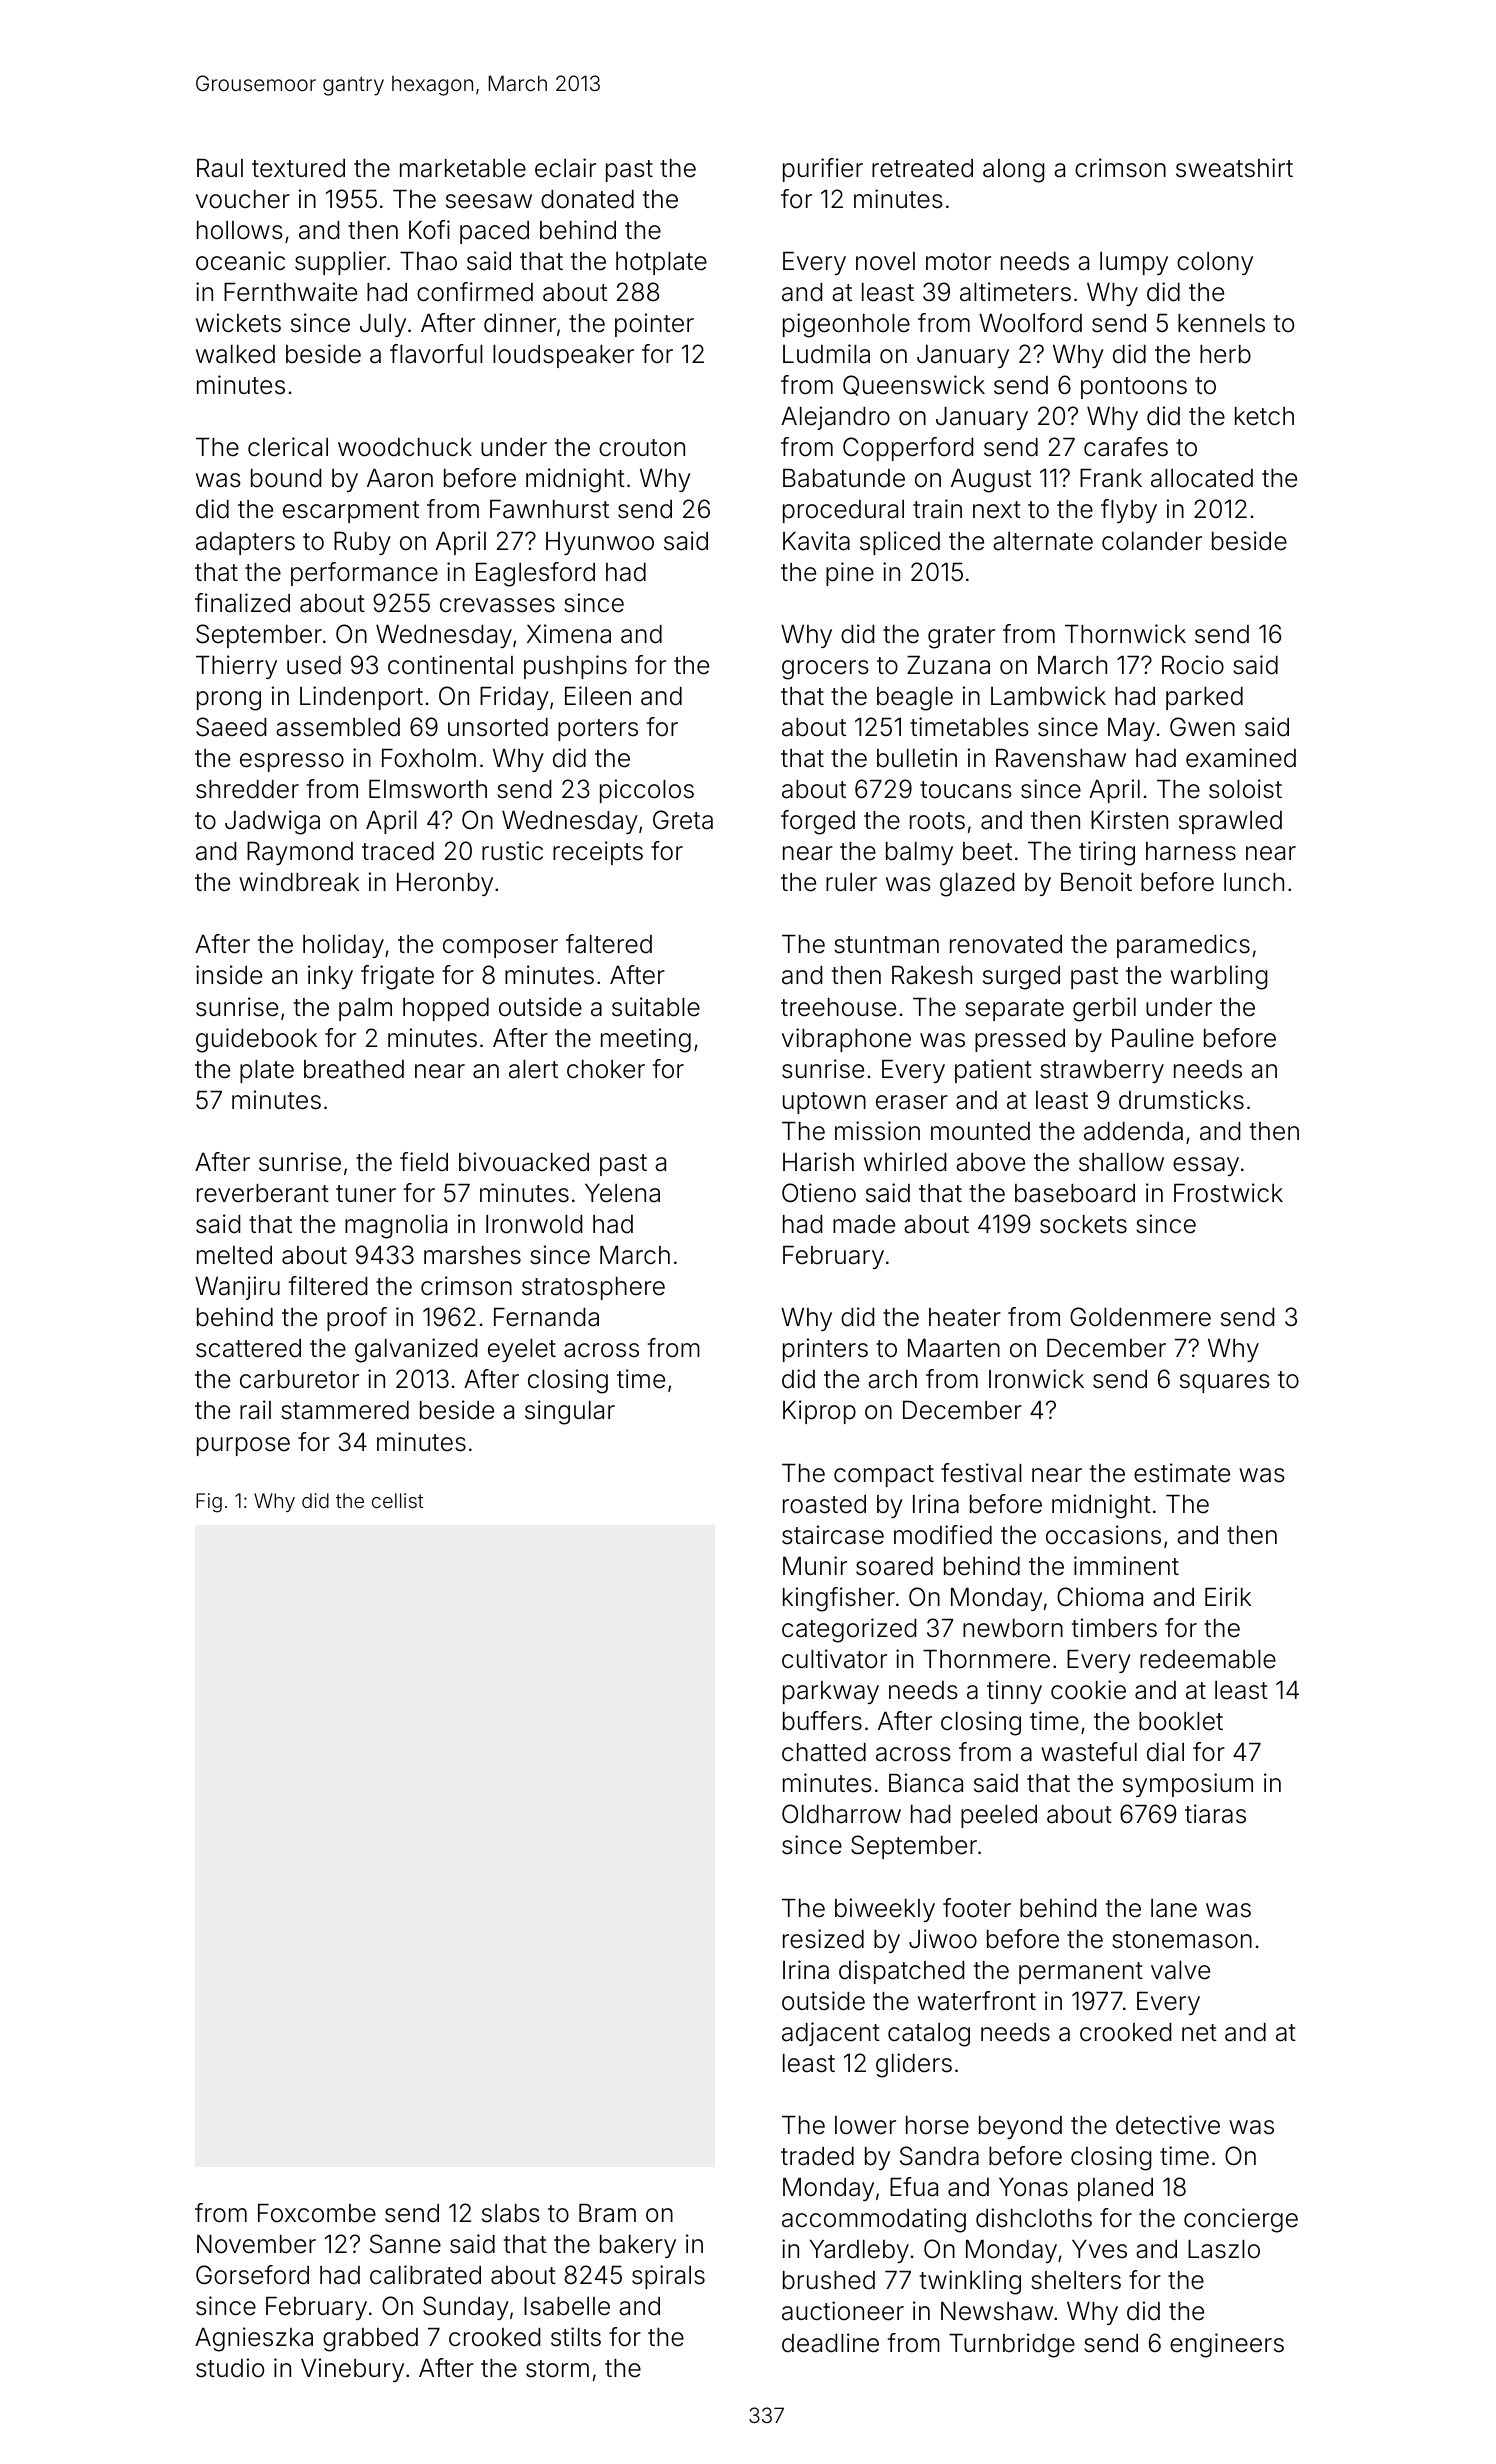 The width and height of the screenshot is (1496, 2464). Describe the element at coordinates (298, 168) in the screenshot. I see `textured` at that location.
